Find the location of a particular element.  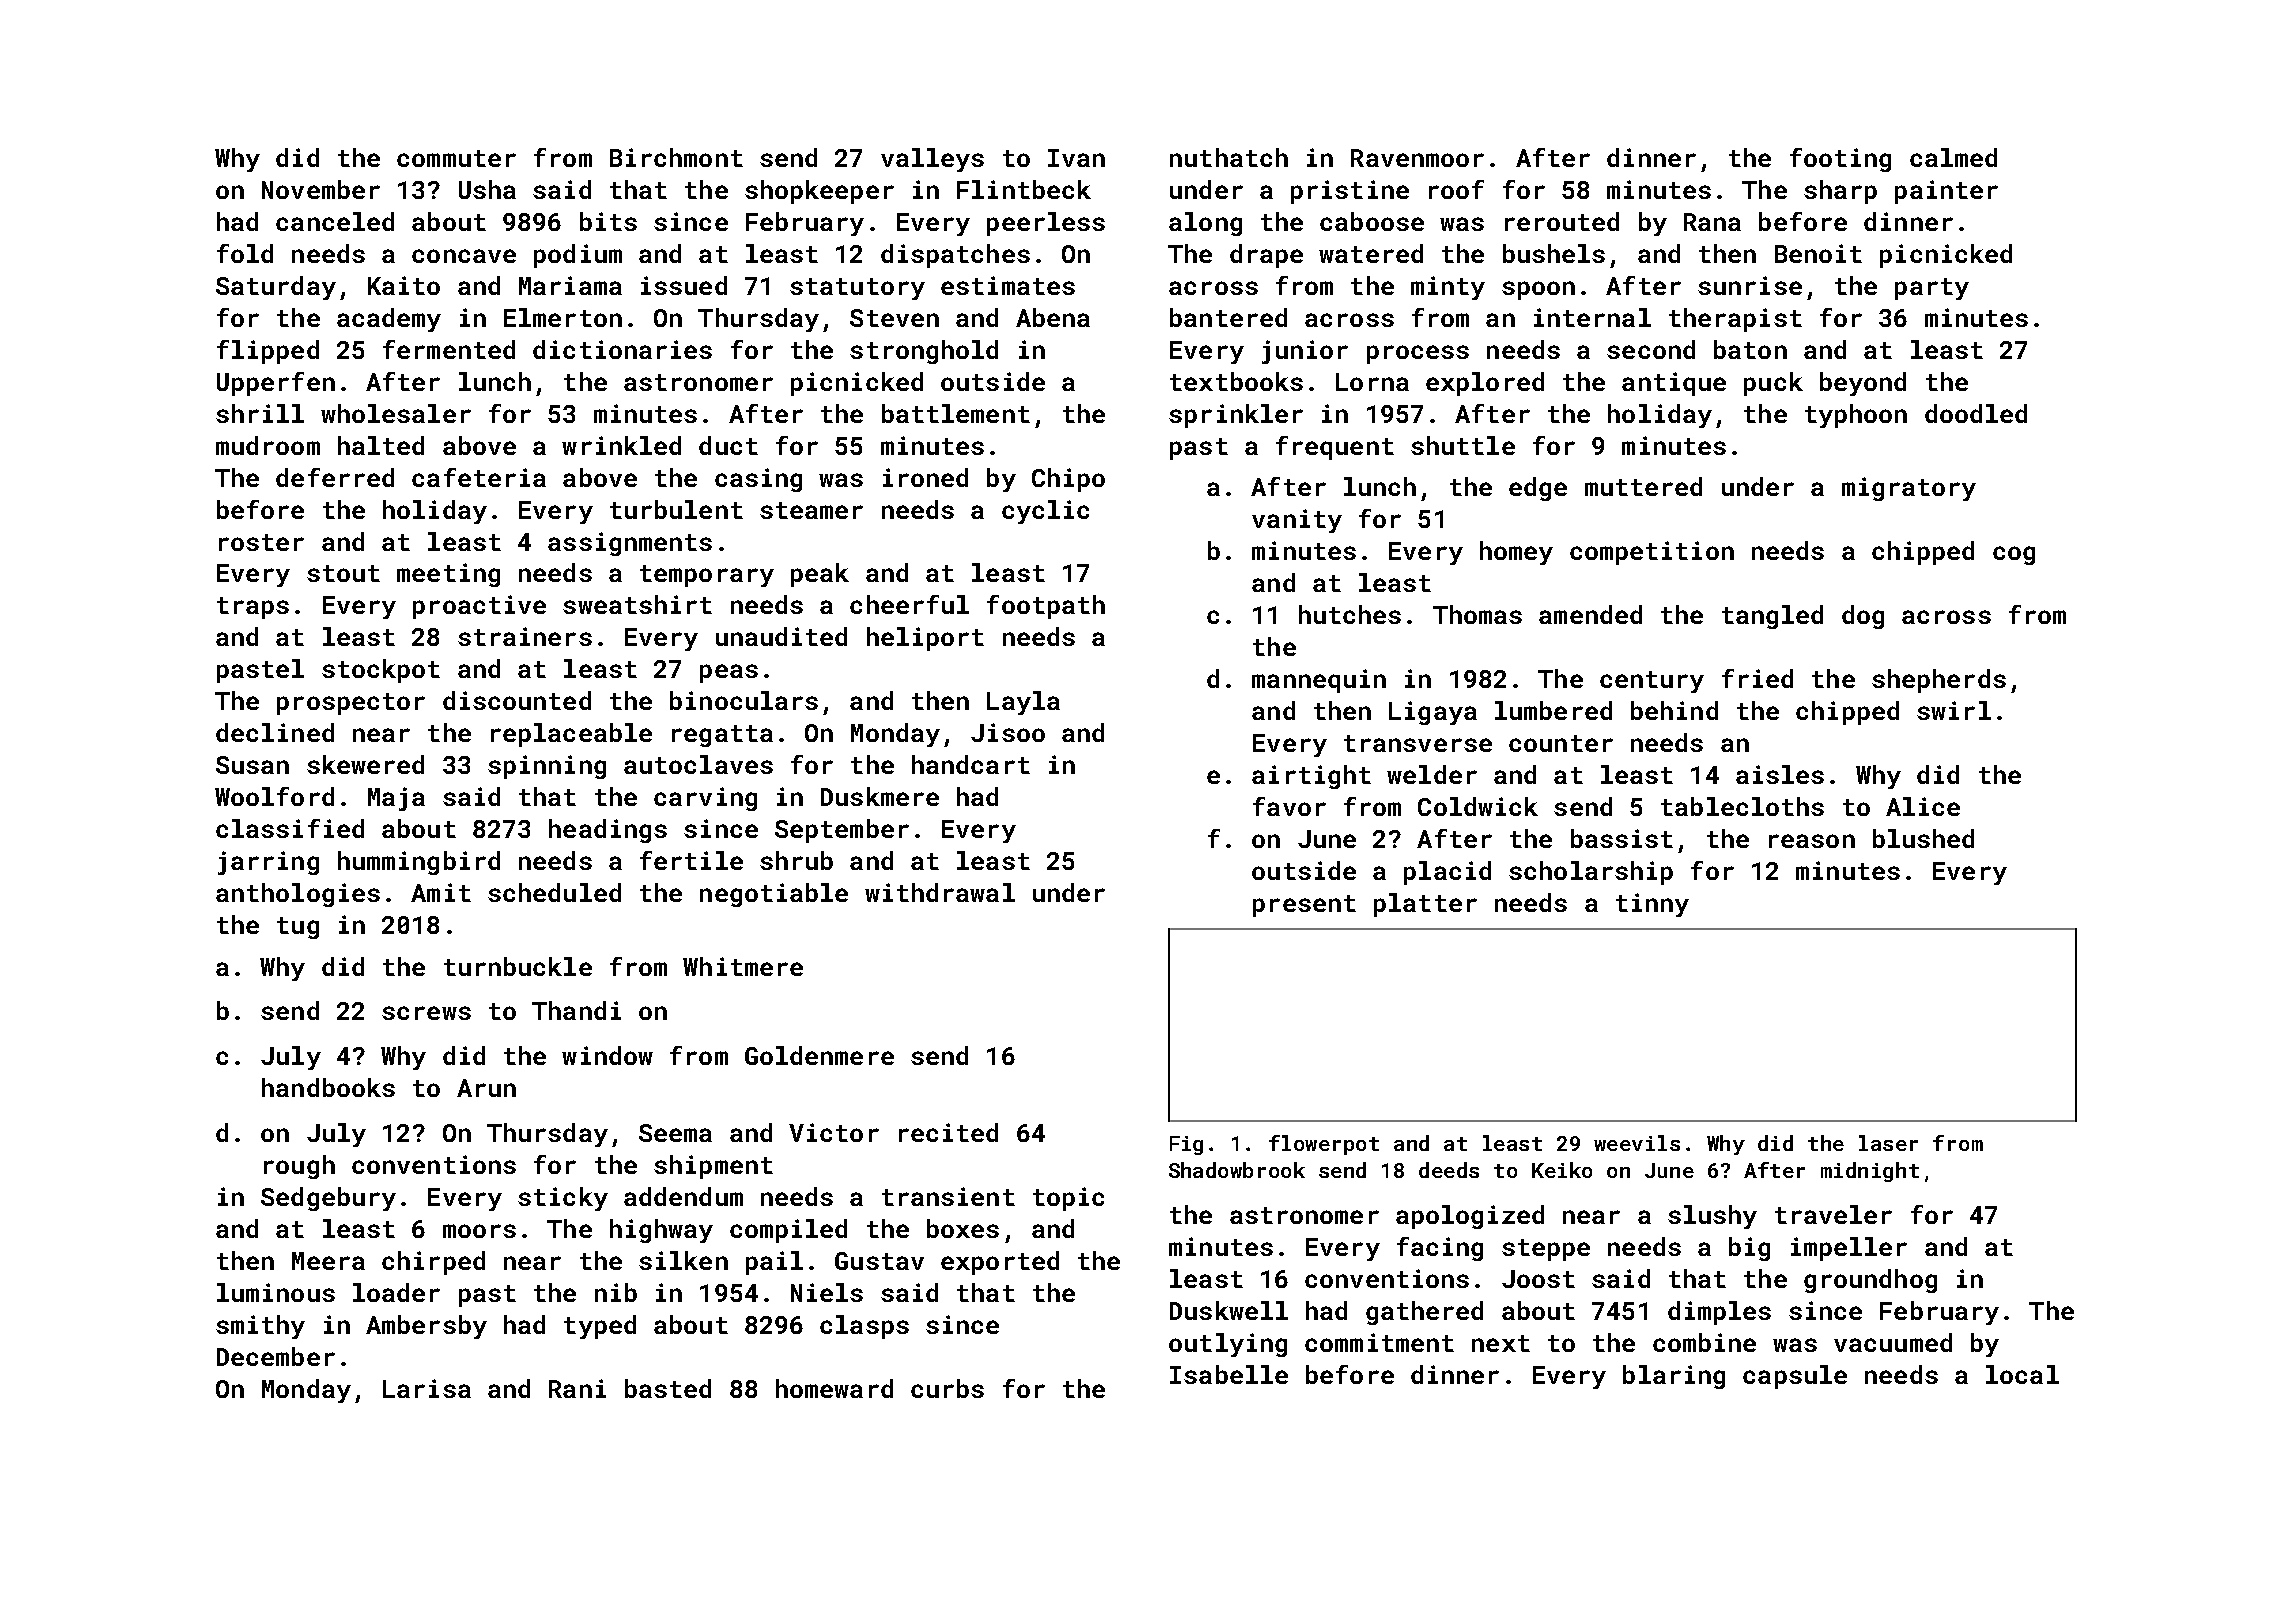

Birchmont is located at coordinates (676, 157).
